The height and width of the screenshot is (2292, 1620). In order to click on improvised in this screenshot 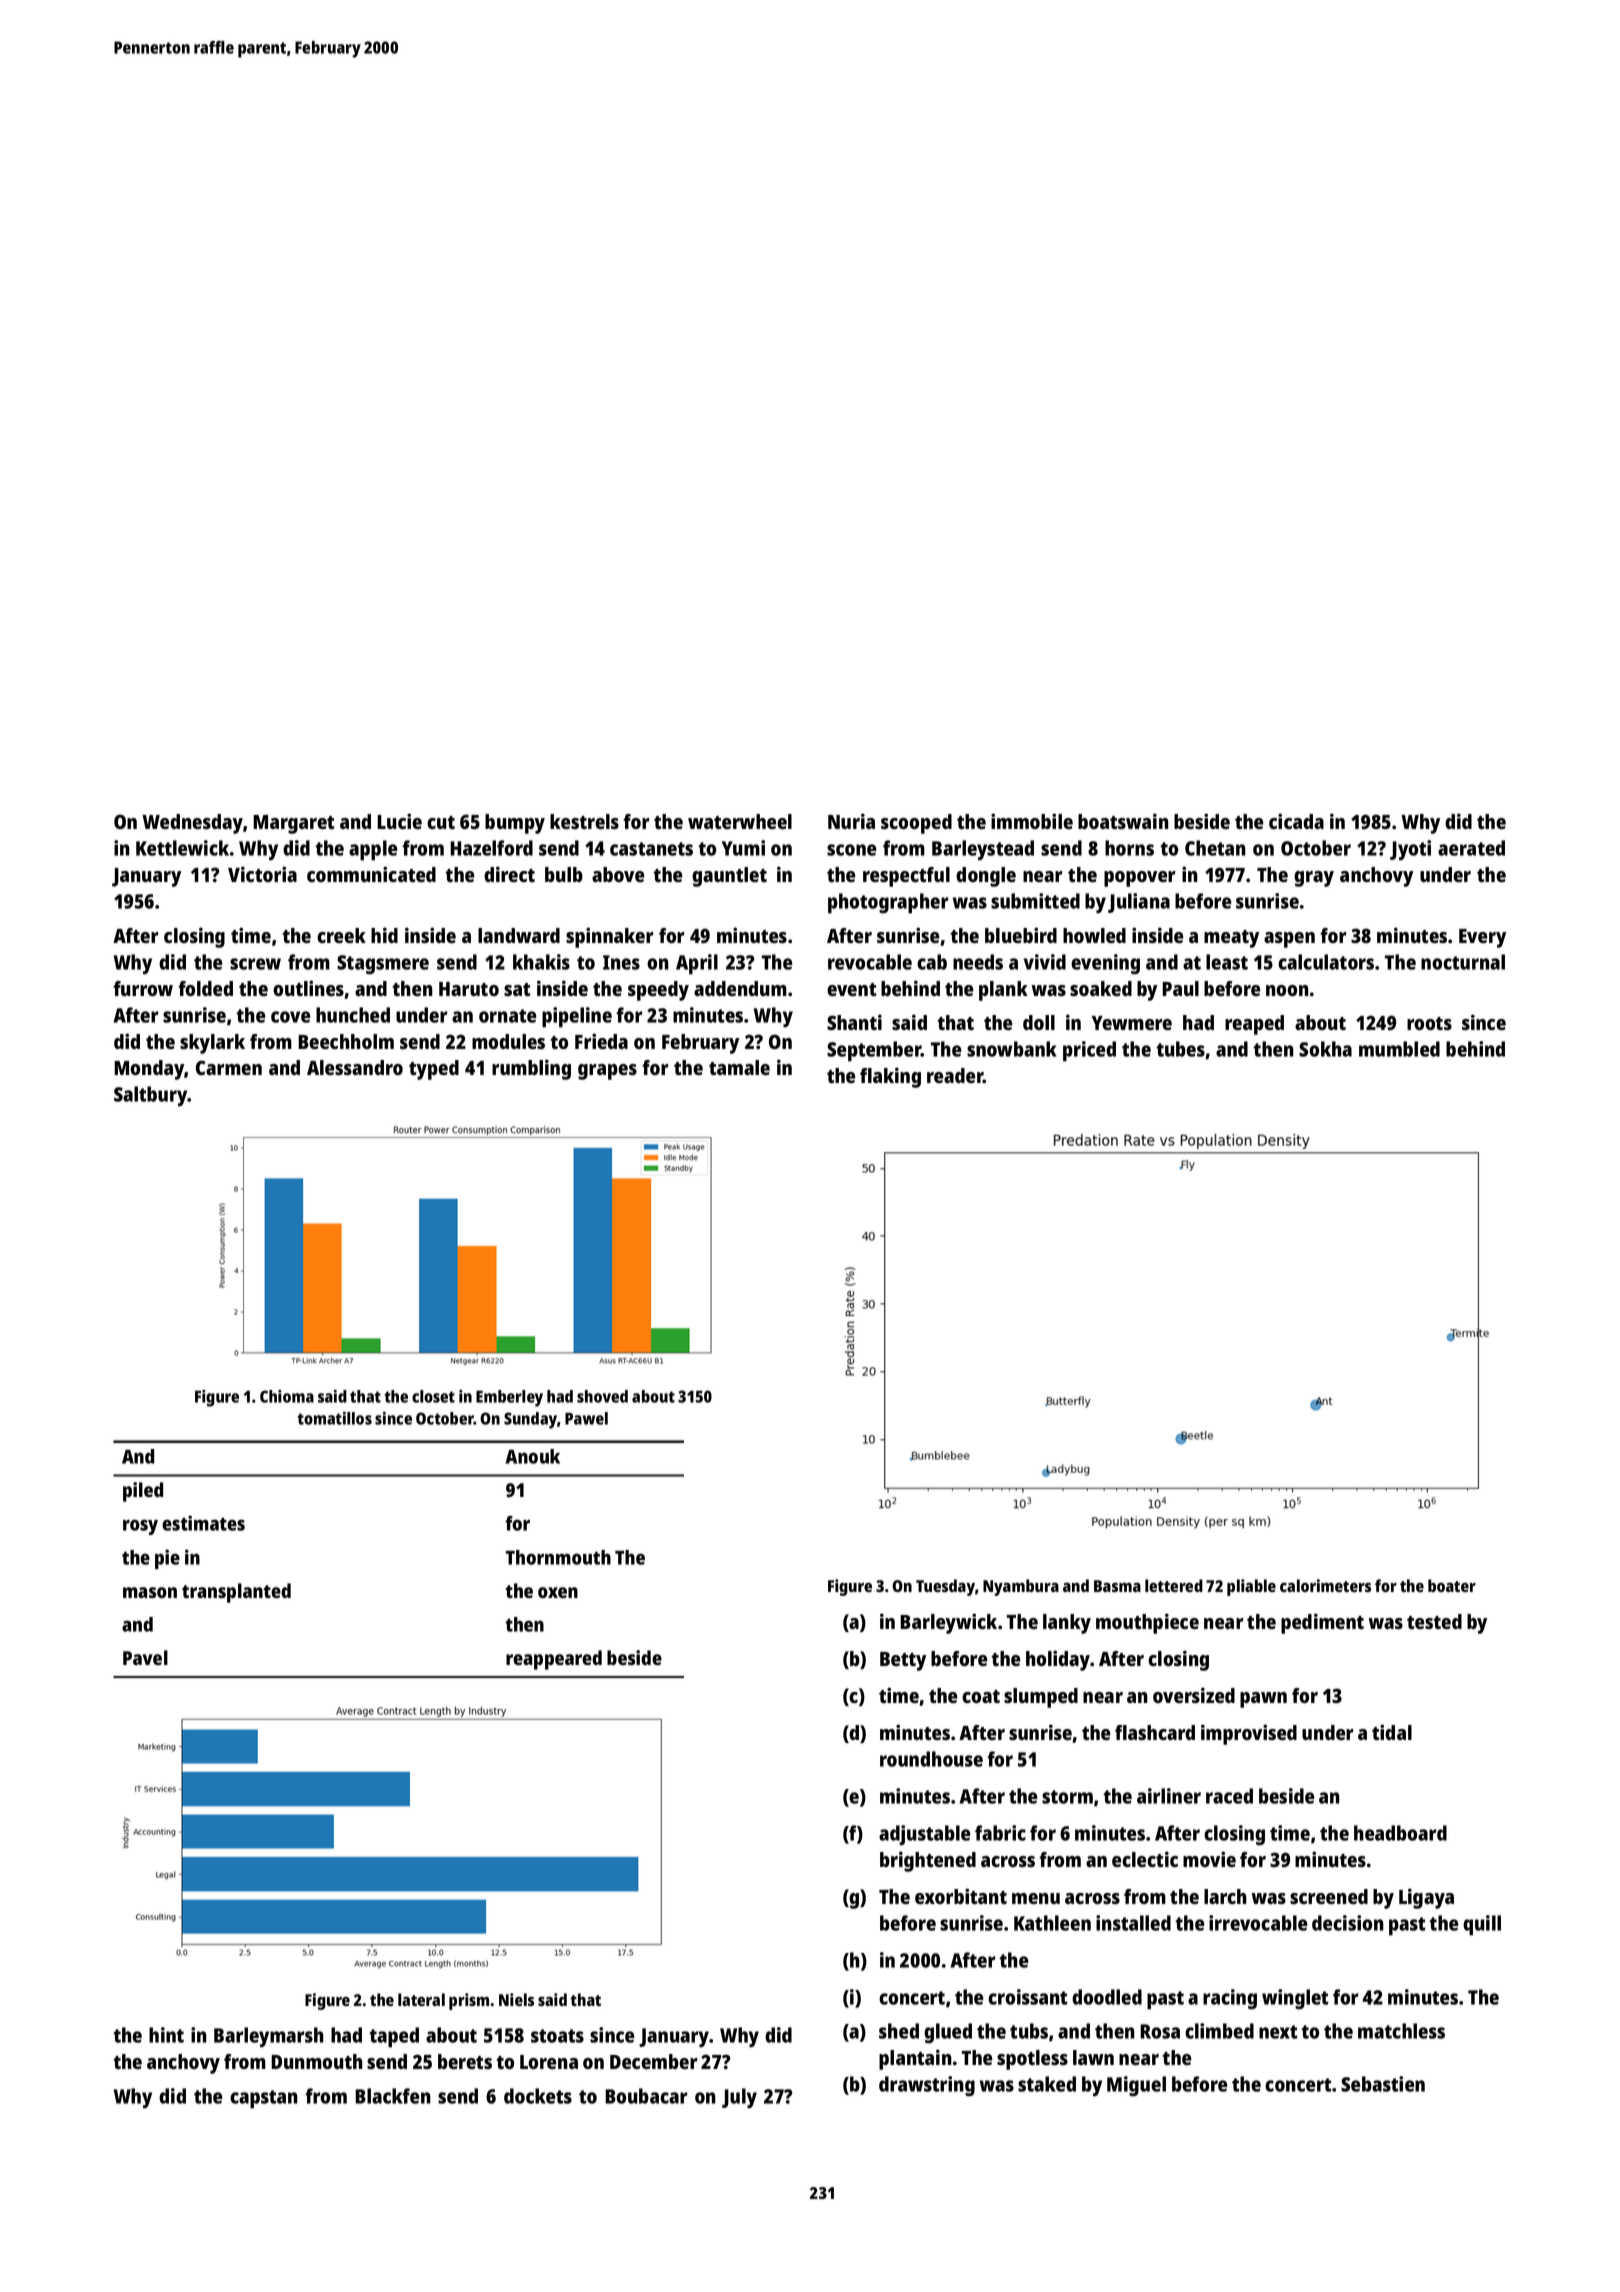, I will do `click(1249, 1734)`.
